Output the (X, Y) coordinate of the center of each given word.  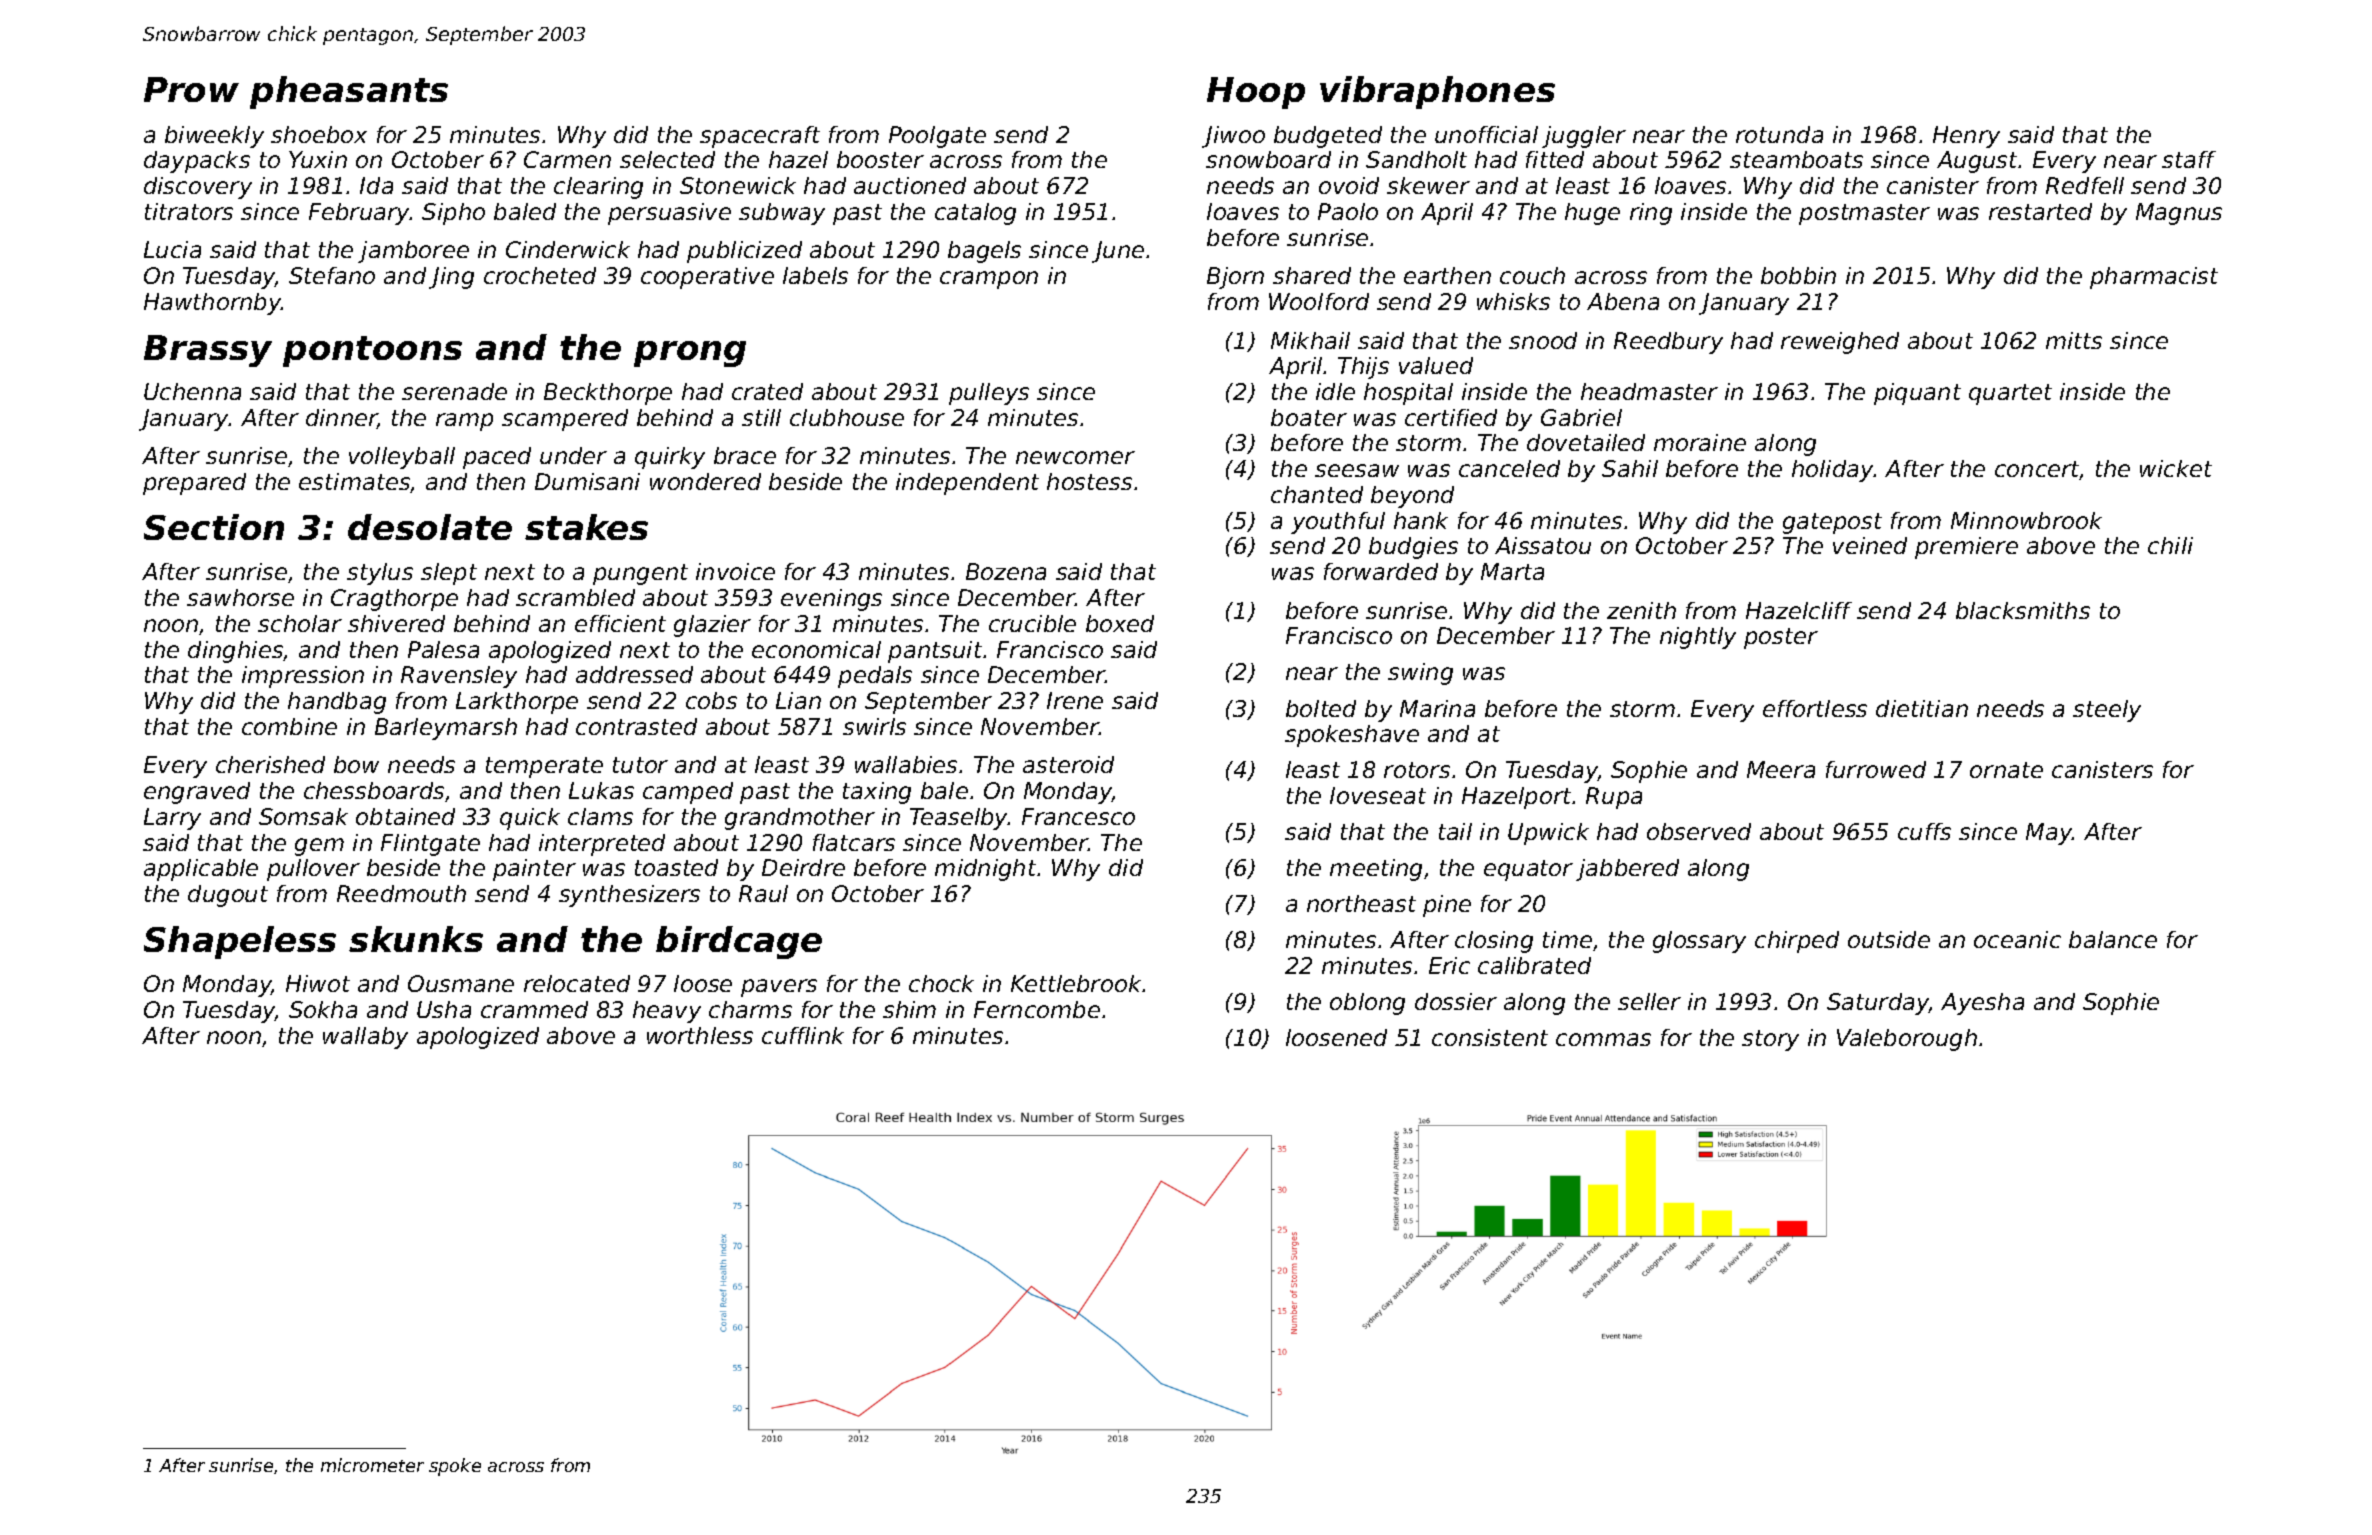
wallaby (365, 1038)
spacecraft (760, 137)
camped (688, 793)
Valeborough (1907, 1040)
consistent (1490, 1037)
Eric (1449, 965)
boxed (1120, 623)
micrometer (372, 1465)
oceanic (2017, 939)
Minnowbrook (2026, 520)
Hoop (1256, 93)
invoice (735, 571)
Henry (1966, 137)
